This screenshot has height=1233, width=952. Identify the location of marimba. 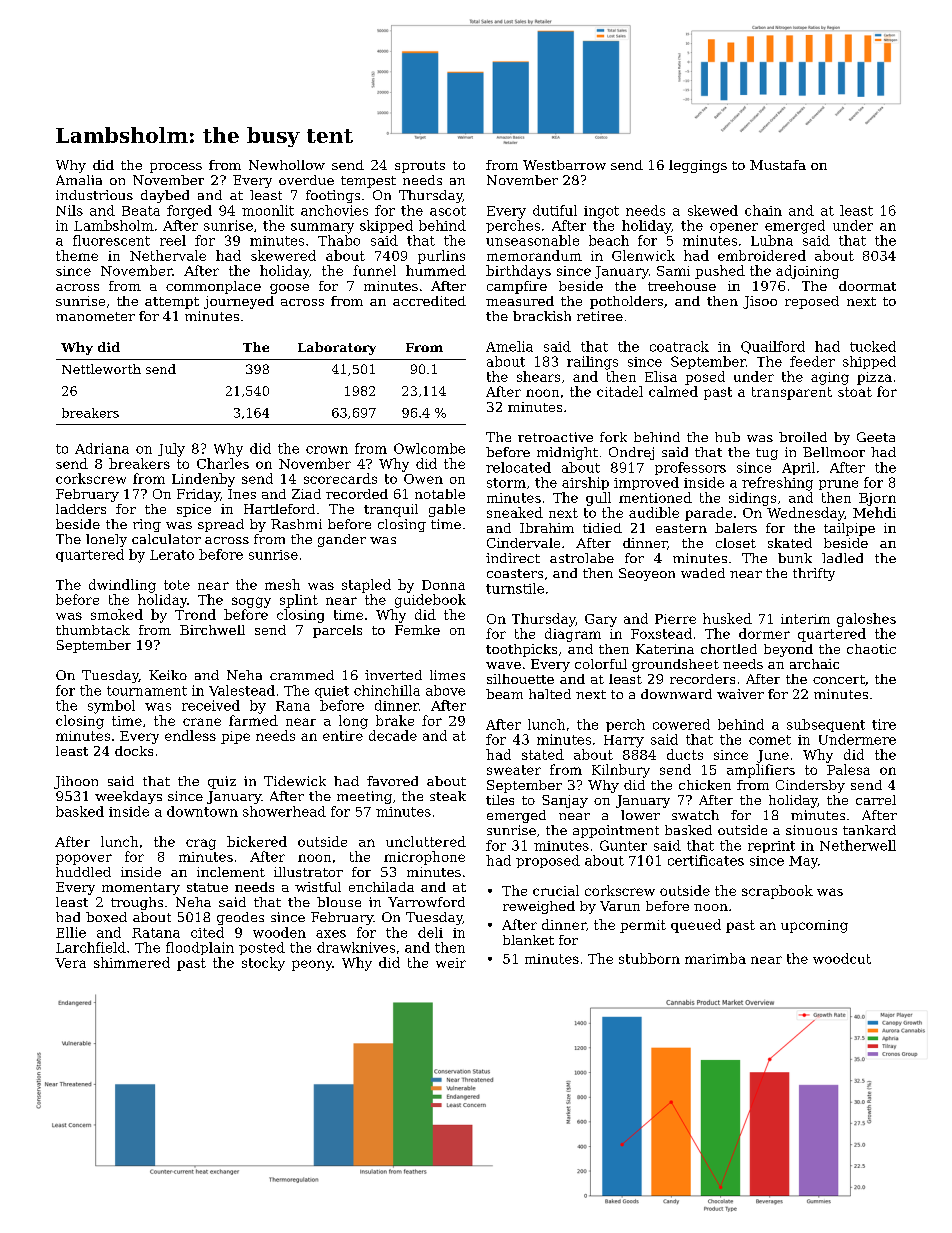
(715, 958).
